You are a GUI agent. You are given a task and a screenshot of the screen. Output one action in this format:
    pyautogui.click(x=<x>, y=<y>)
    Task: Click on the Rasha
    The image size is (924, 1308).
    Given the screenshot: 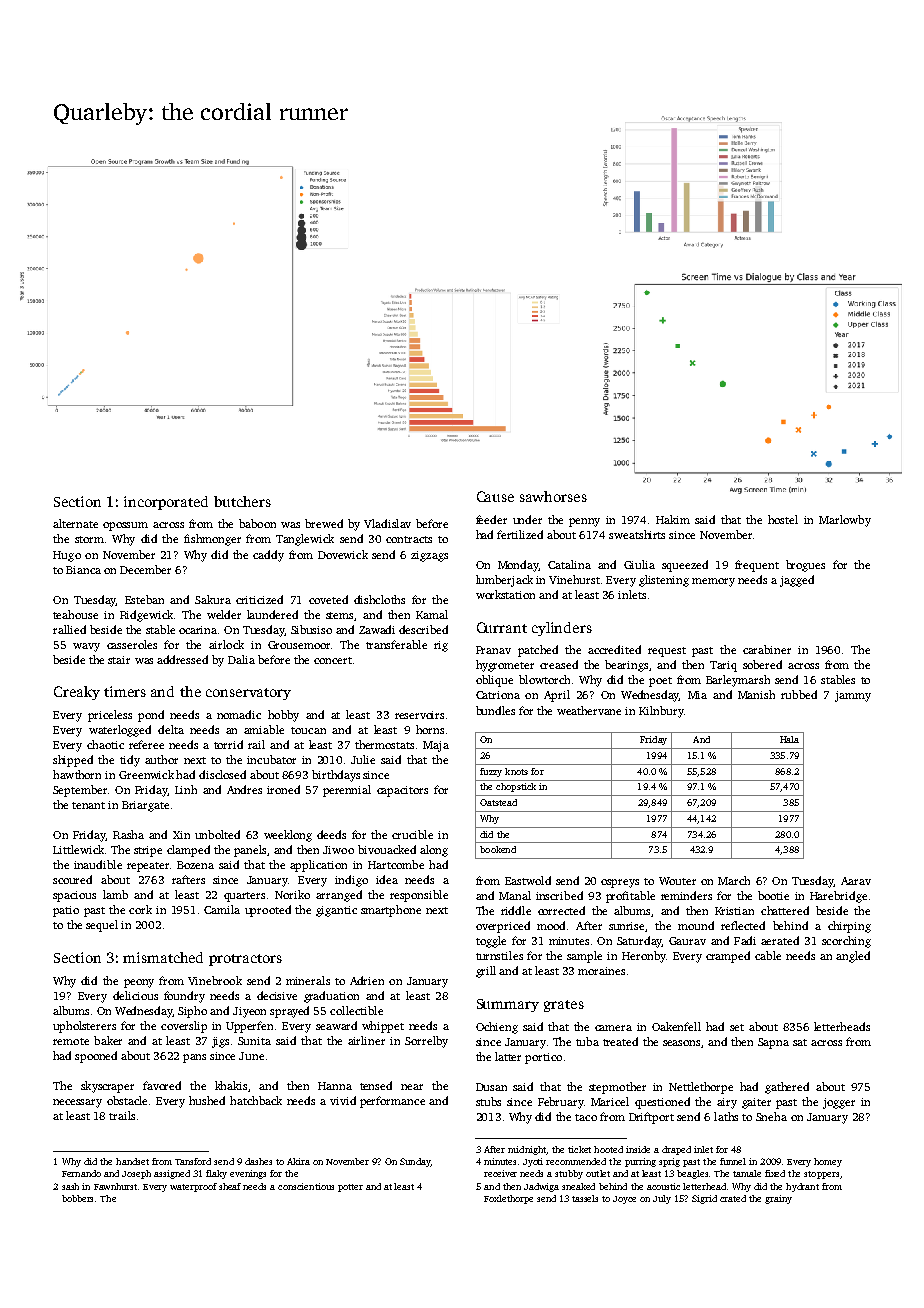 What is the action you would take?
    pyautogui.click(x=128, y=834)
